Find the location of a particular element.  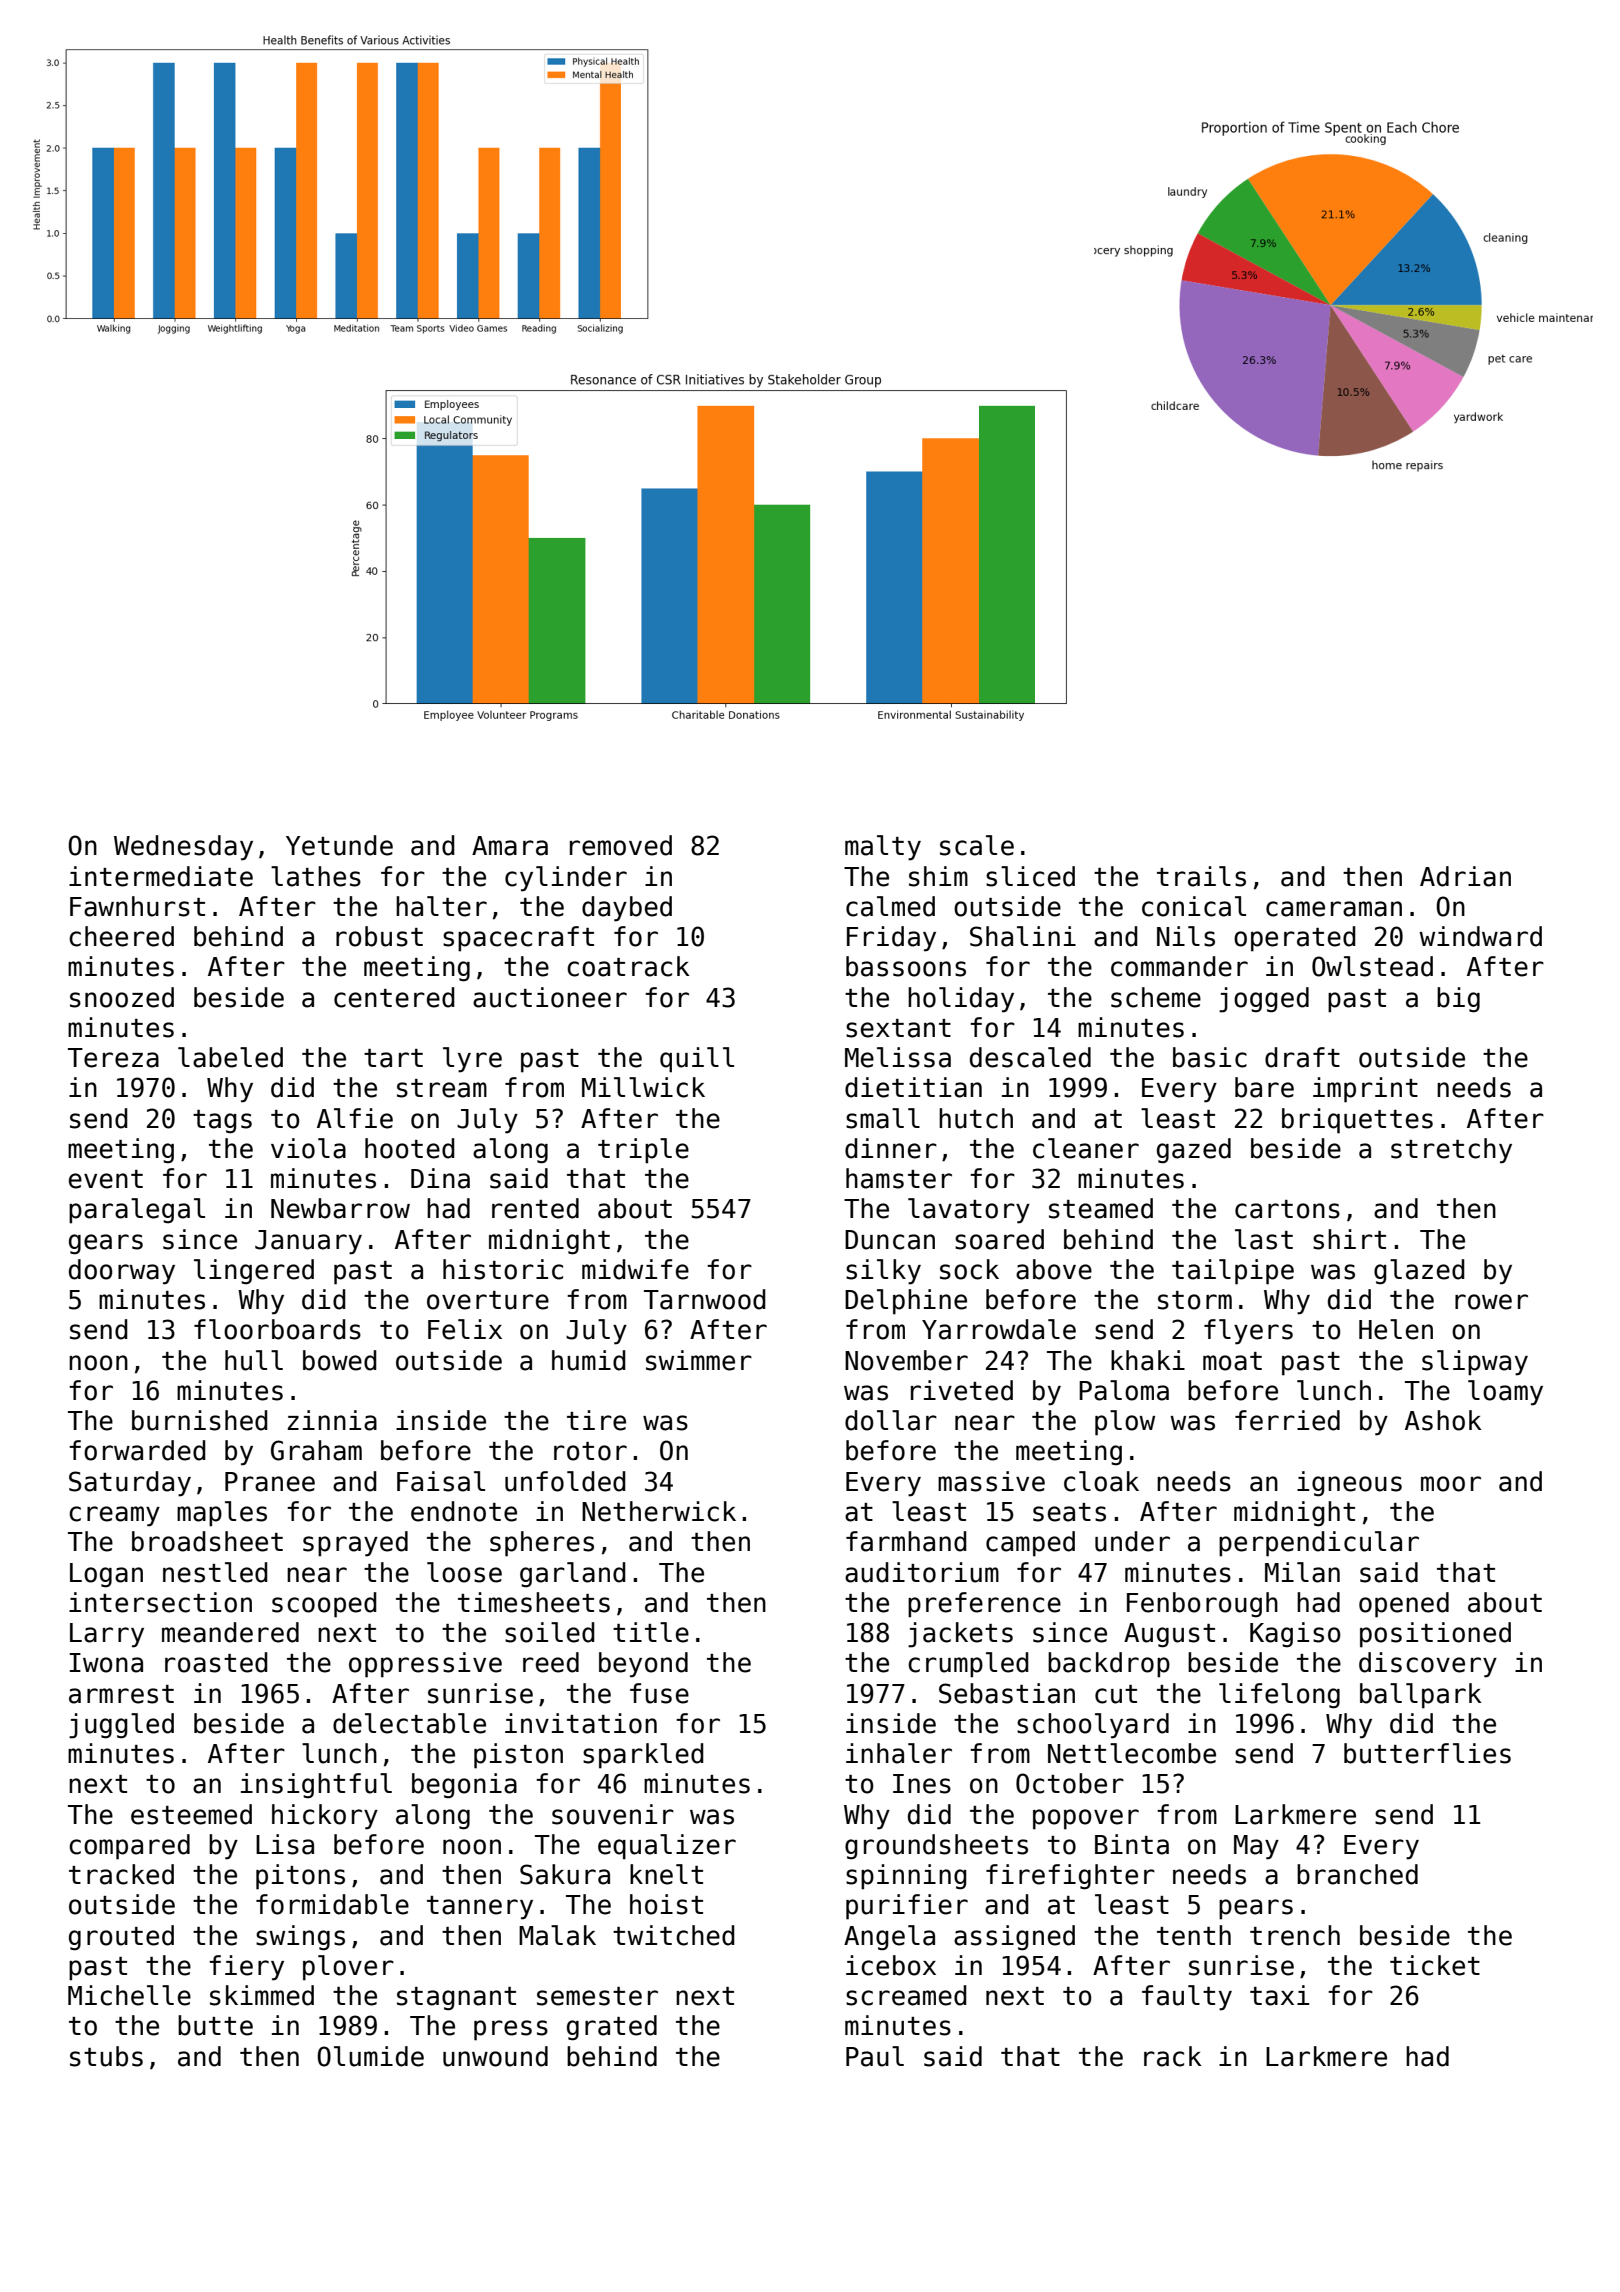

event is located at coordinates (106, 1179).
